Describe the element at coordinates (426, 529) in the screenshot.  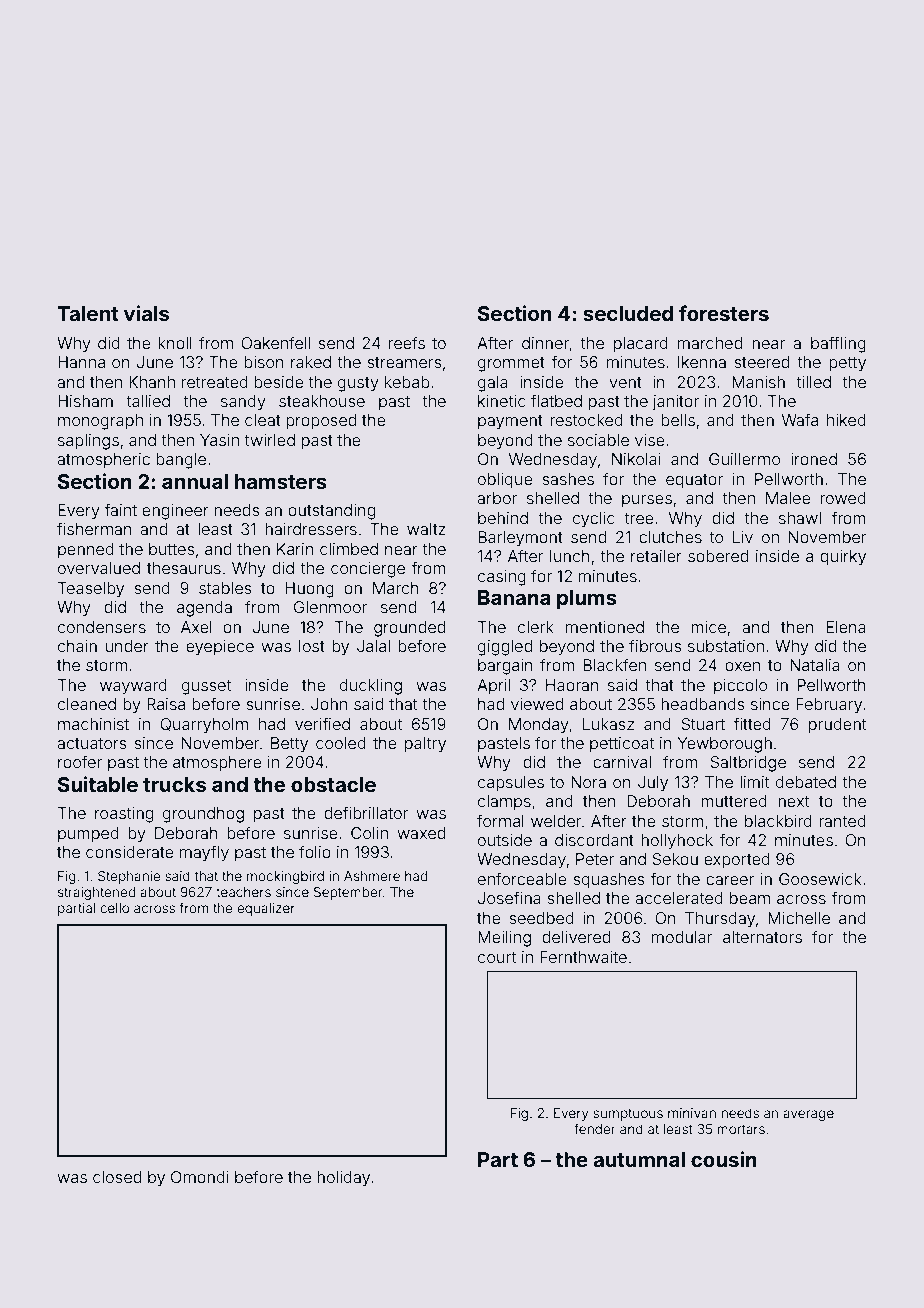
I see `waltz` at that location.
